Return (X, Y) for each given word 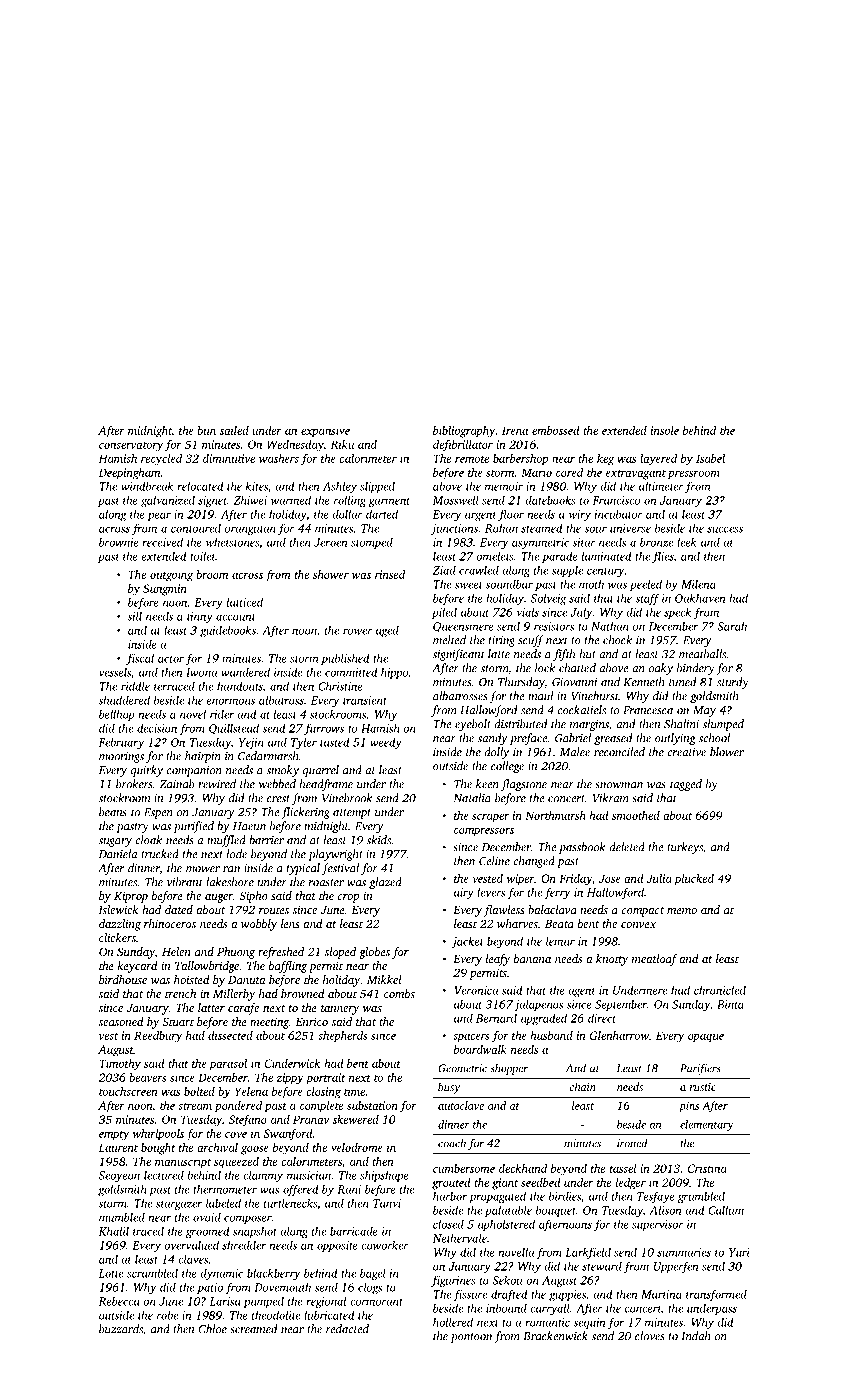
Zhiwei (250, 500)
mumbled (122, 1217)
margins (589, 725)
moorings (121, 757)
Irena (515, 430)
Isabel (710, 458)
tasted (335, 742)
